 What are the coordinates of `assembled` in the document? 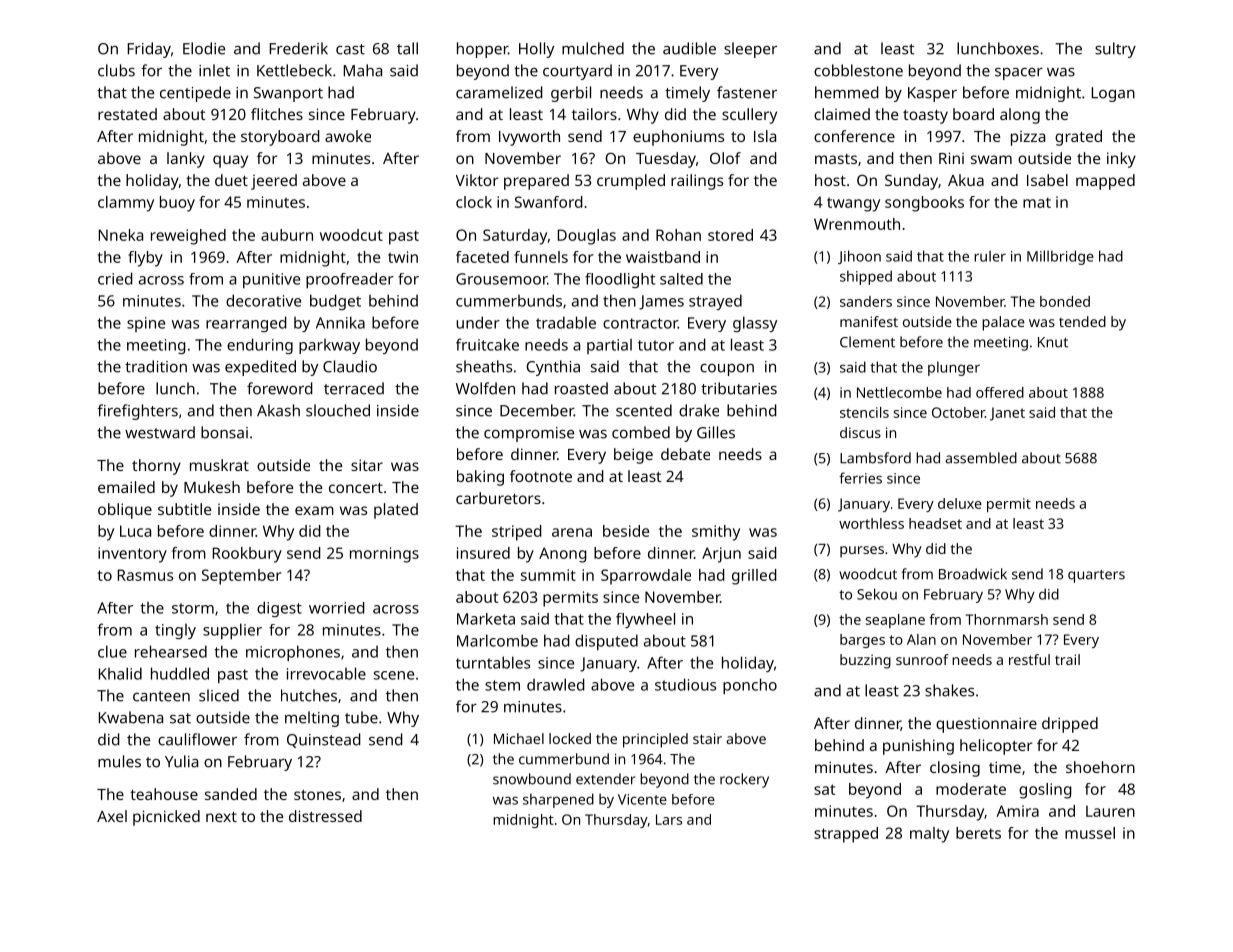 It's located at (981, 458).
